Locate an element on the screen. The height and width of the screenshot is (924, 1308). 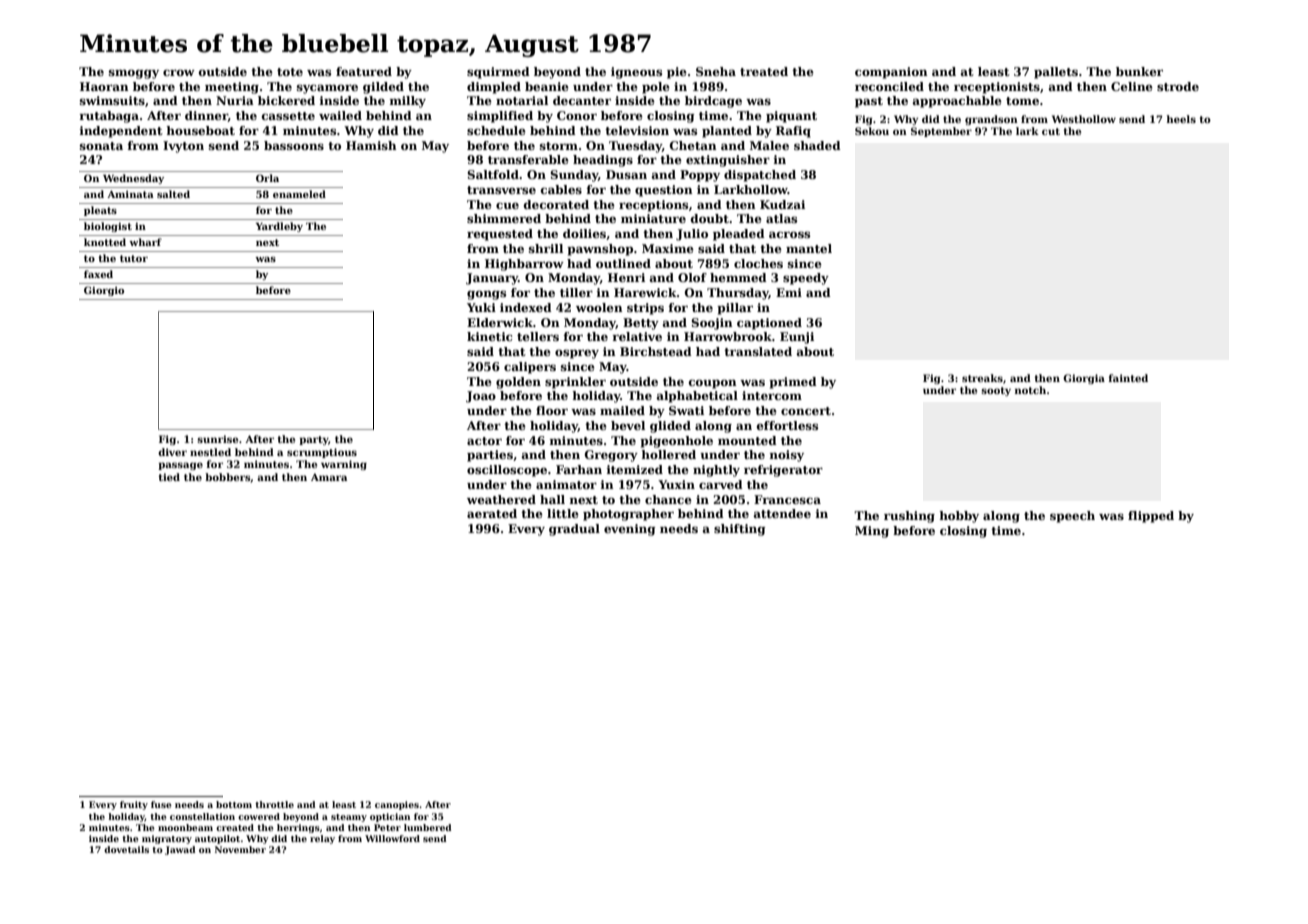
Hamish is located at coordinates (371, 145).
